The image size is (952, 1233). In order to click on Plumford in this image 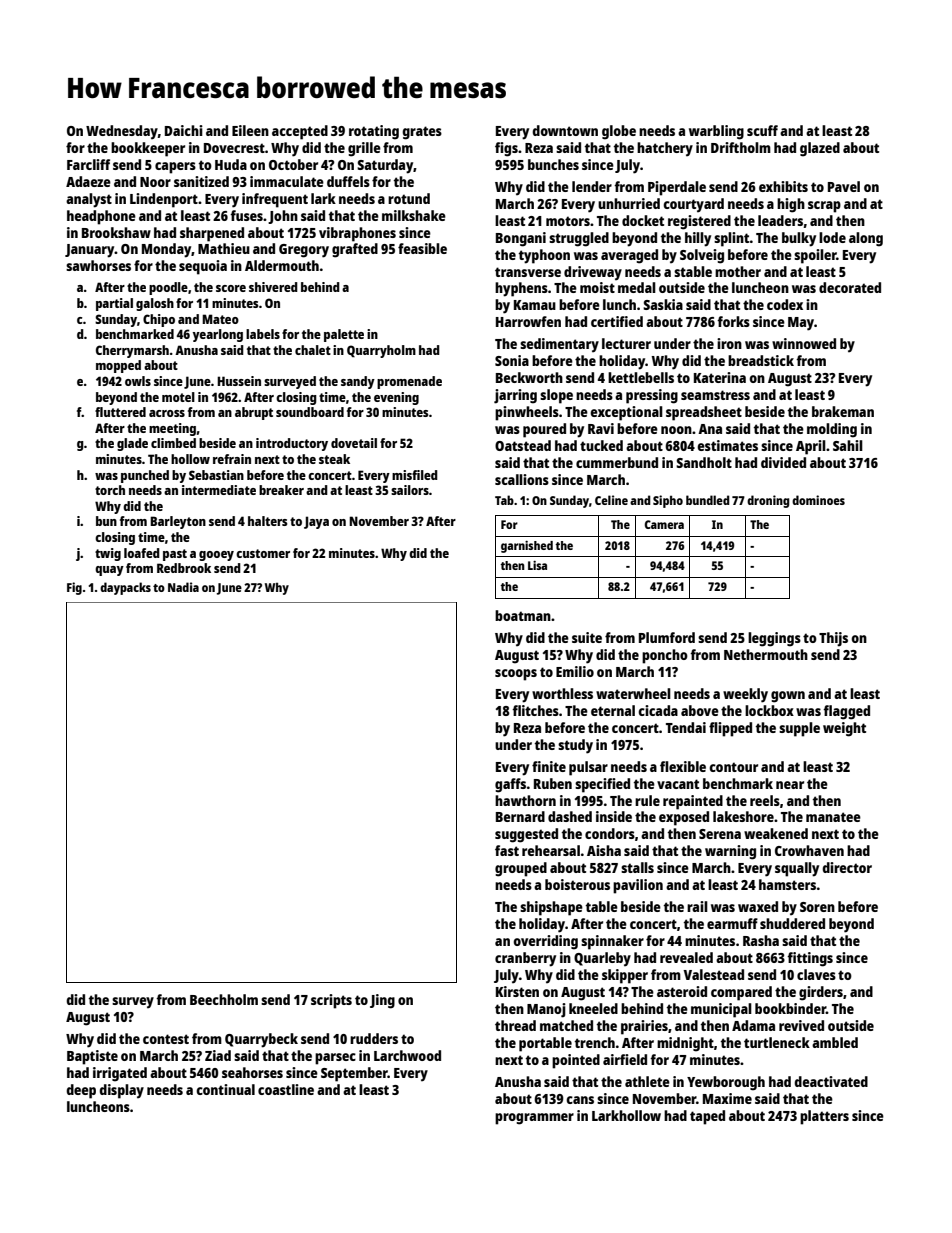, I will do `click(667, 637)`.
